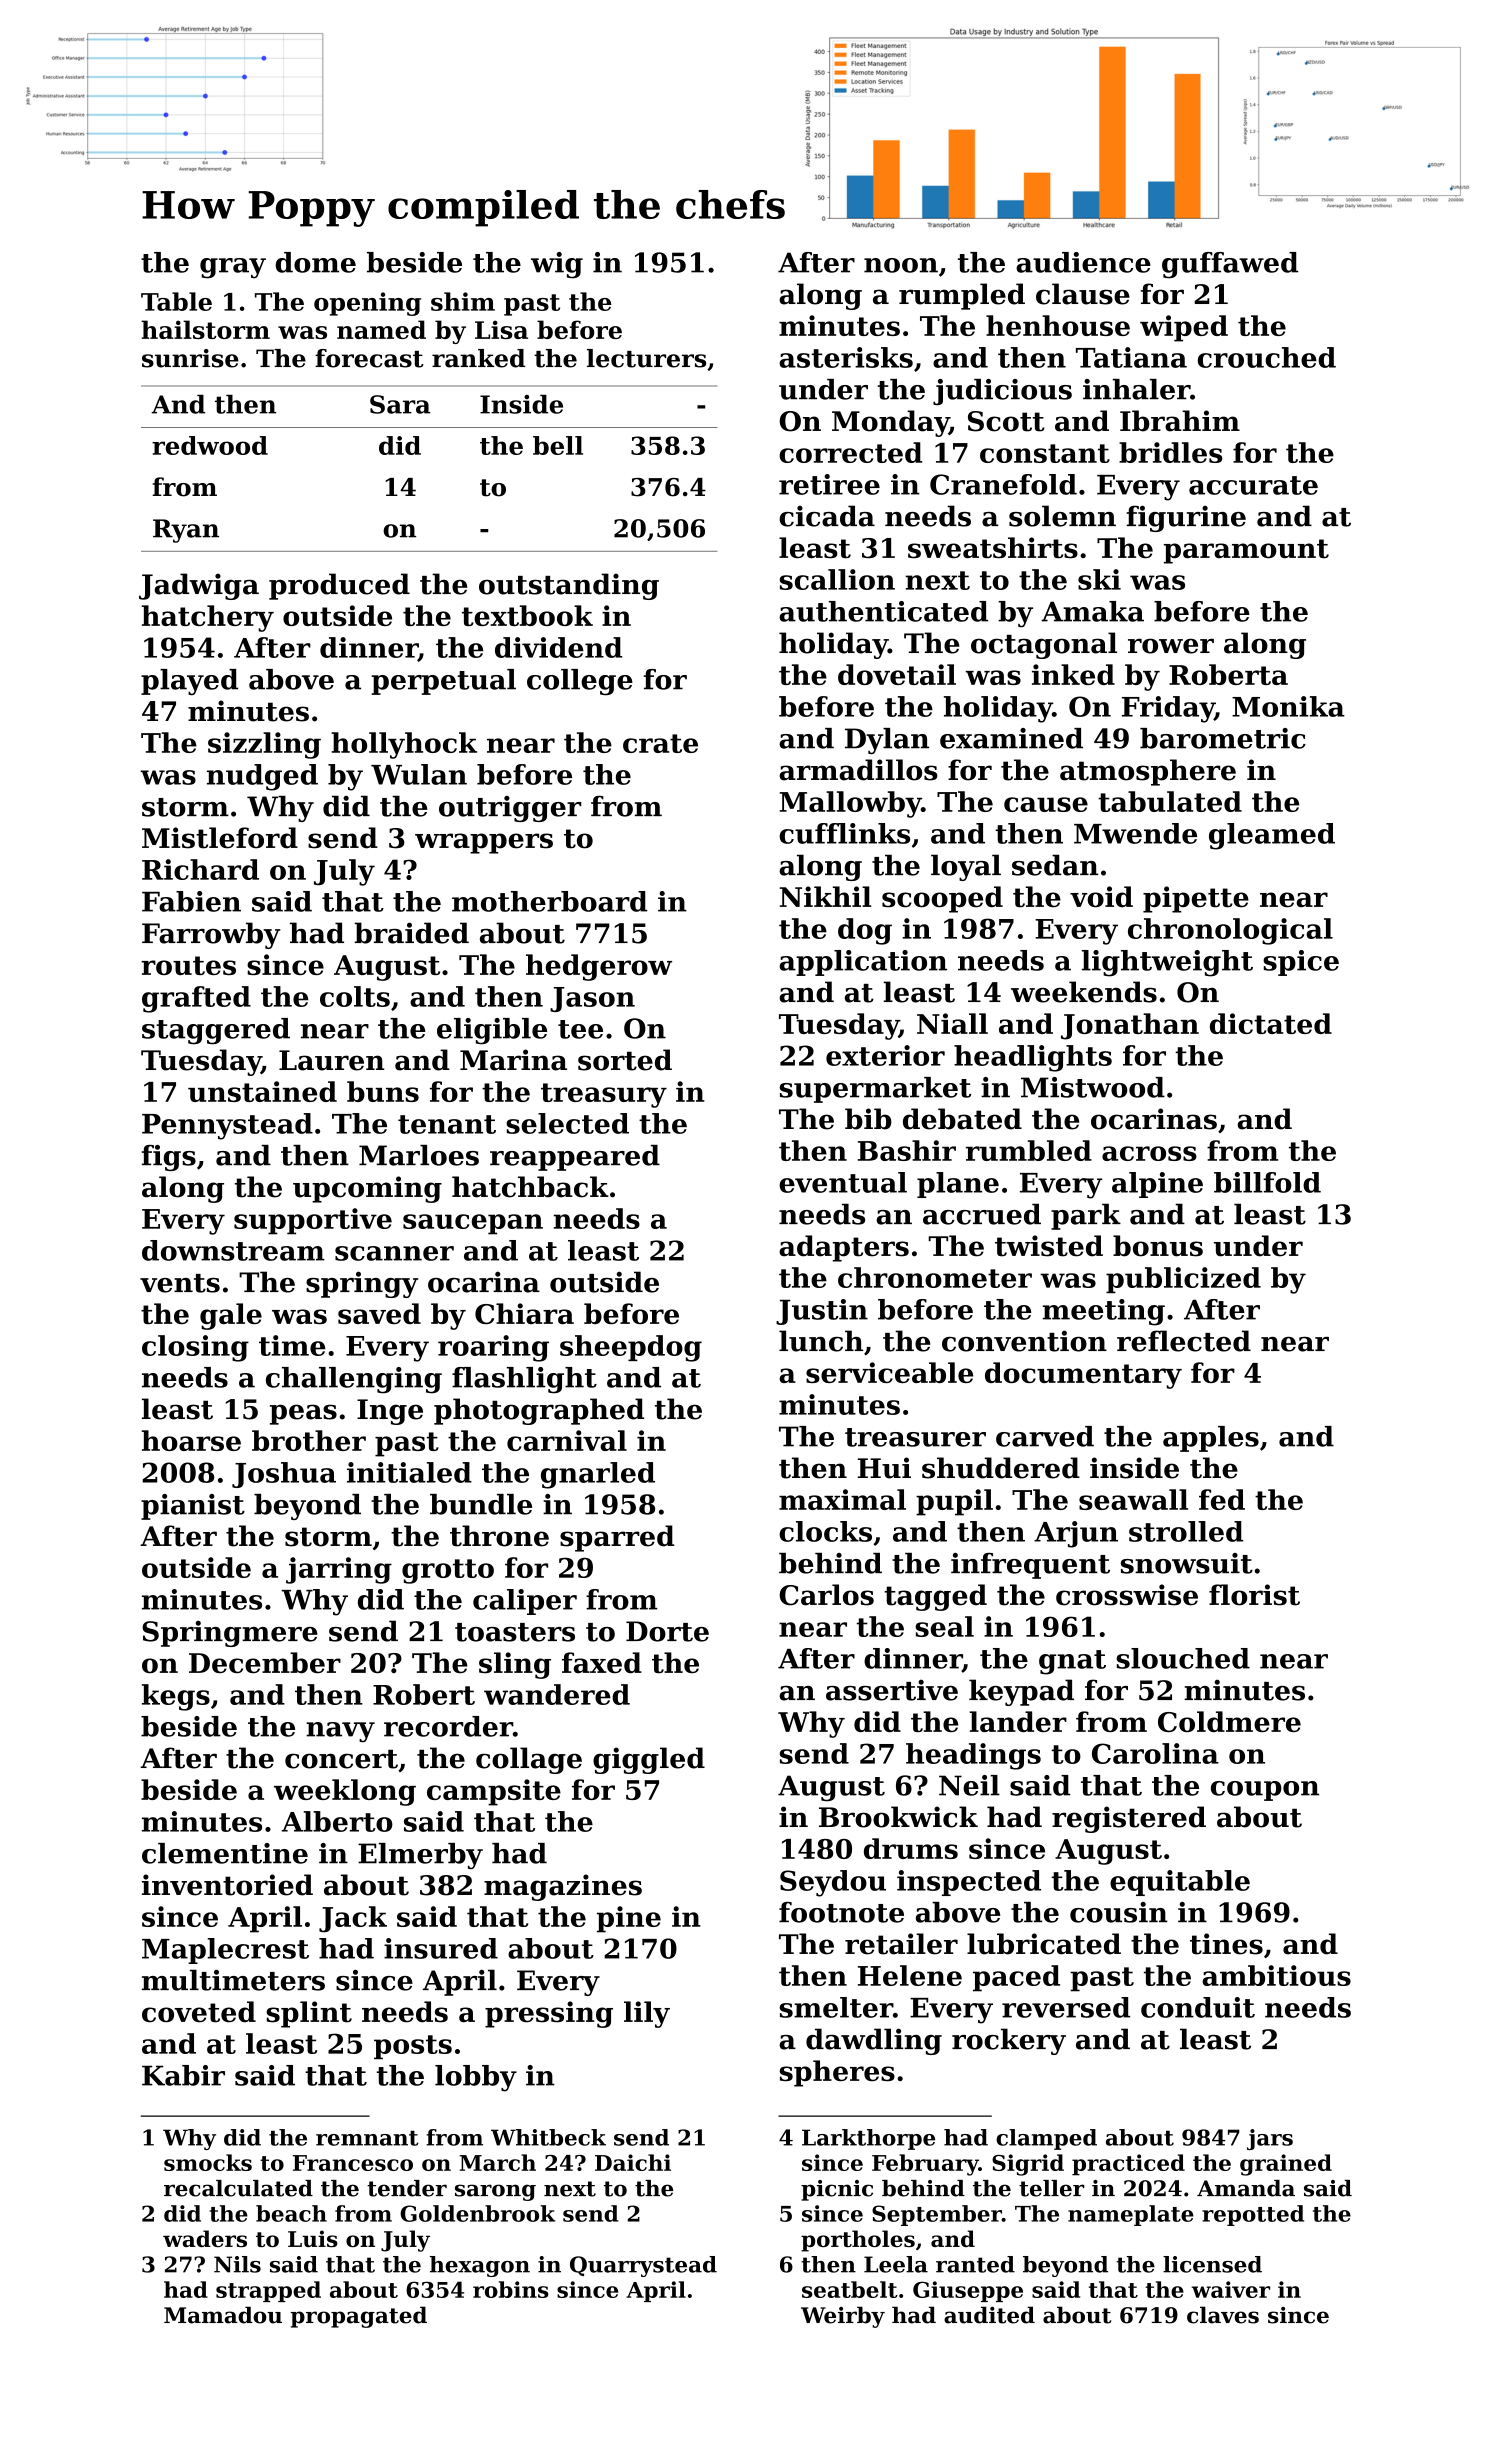 This image has width=1496, height=2464. What do you see at coordinates (1076, 1534) in the image?
I see `Arjun` at bounding box center [1076, 1534].
